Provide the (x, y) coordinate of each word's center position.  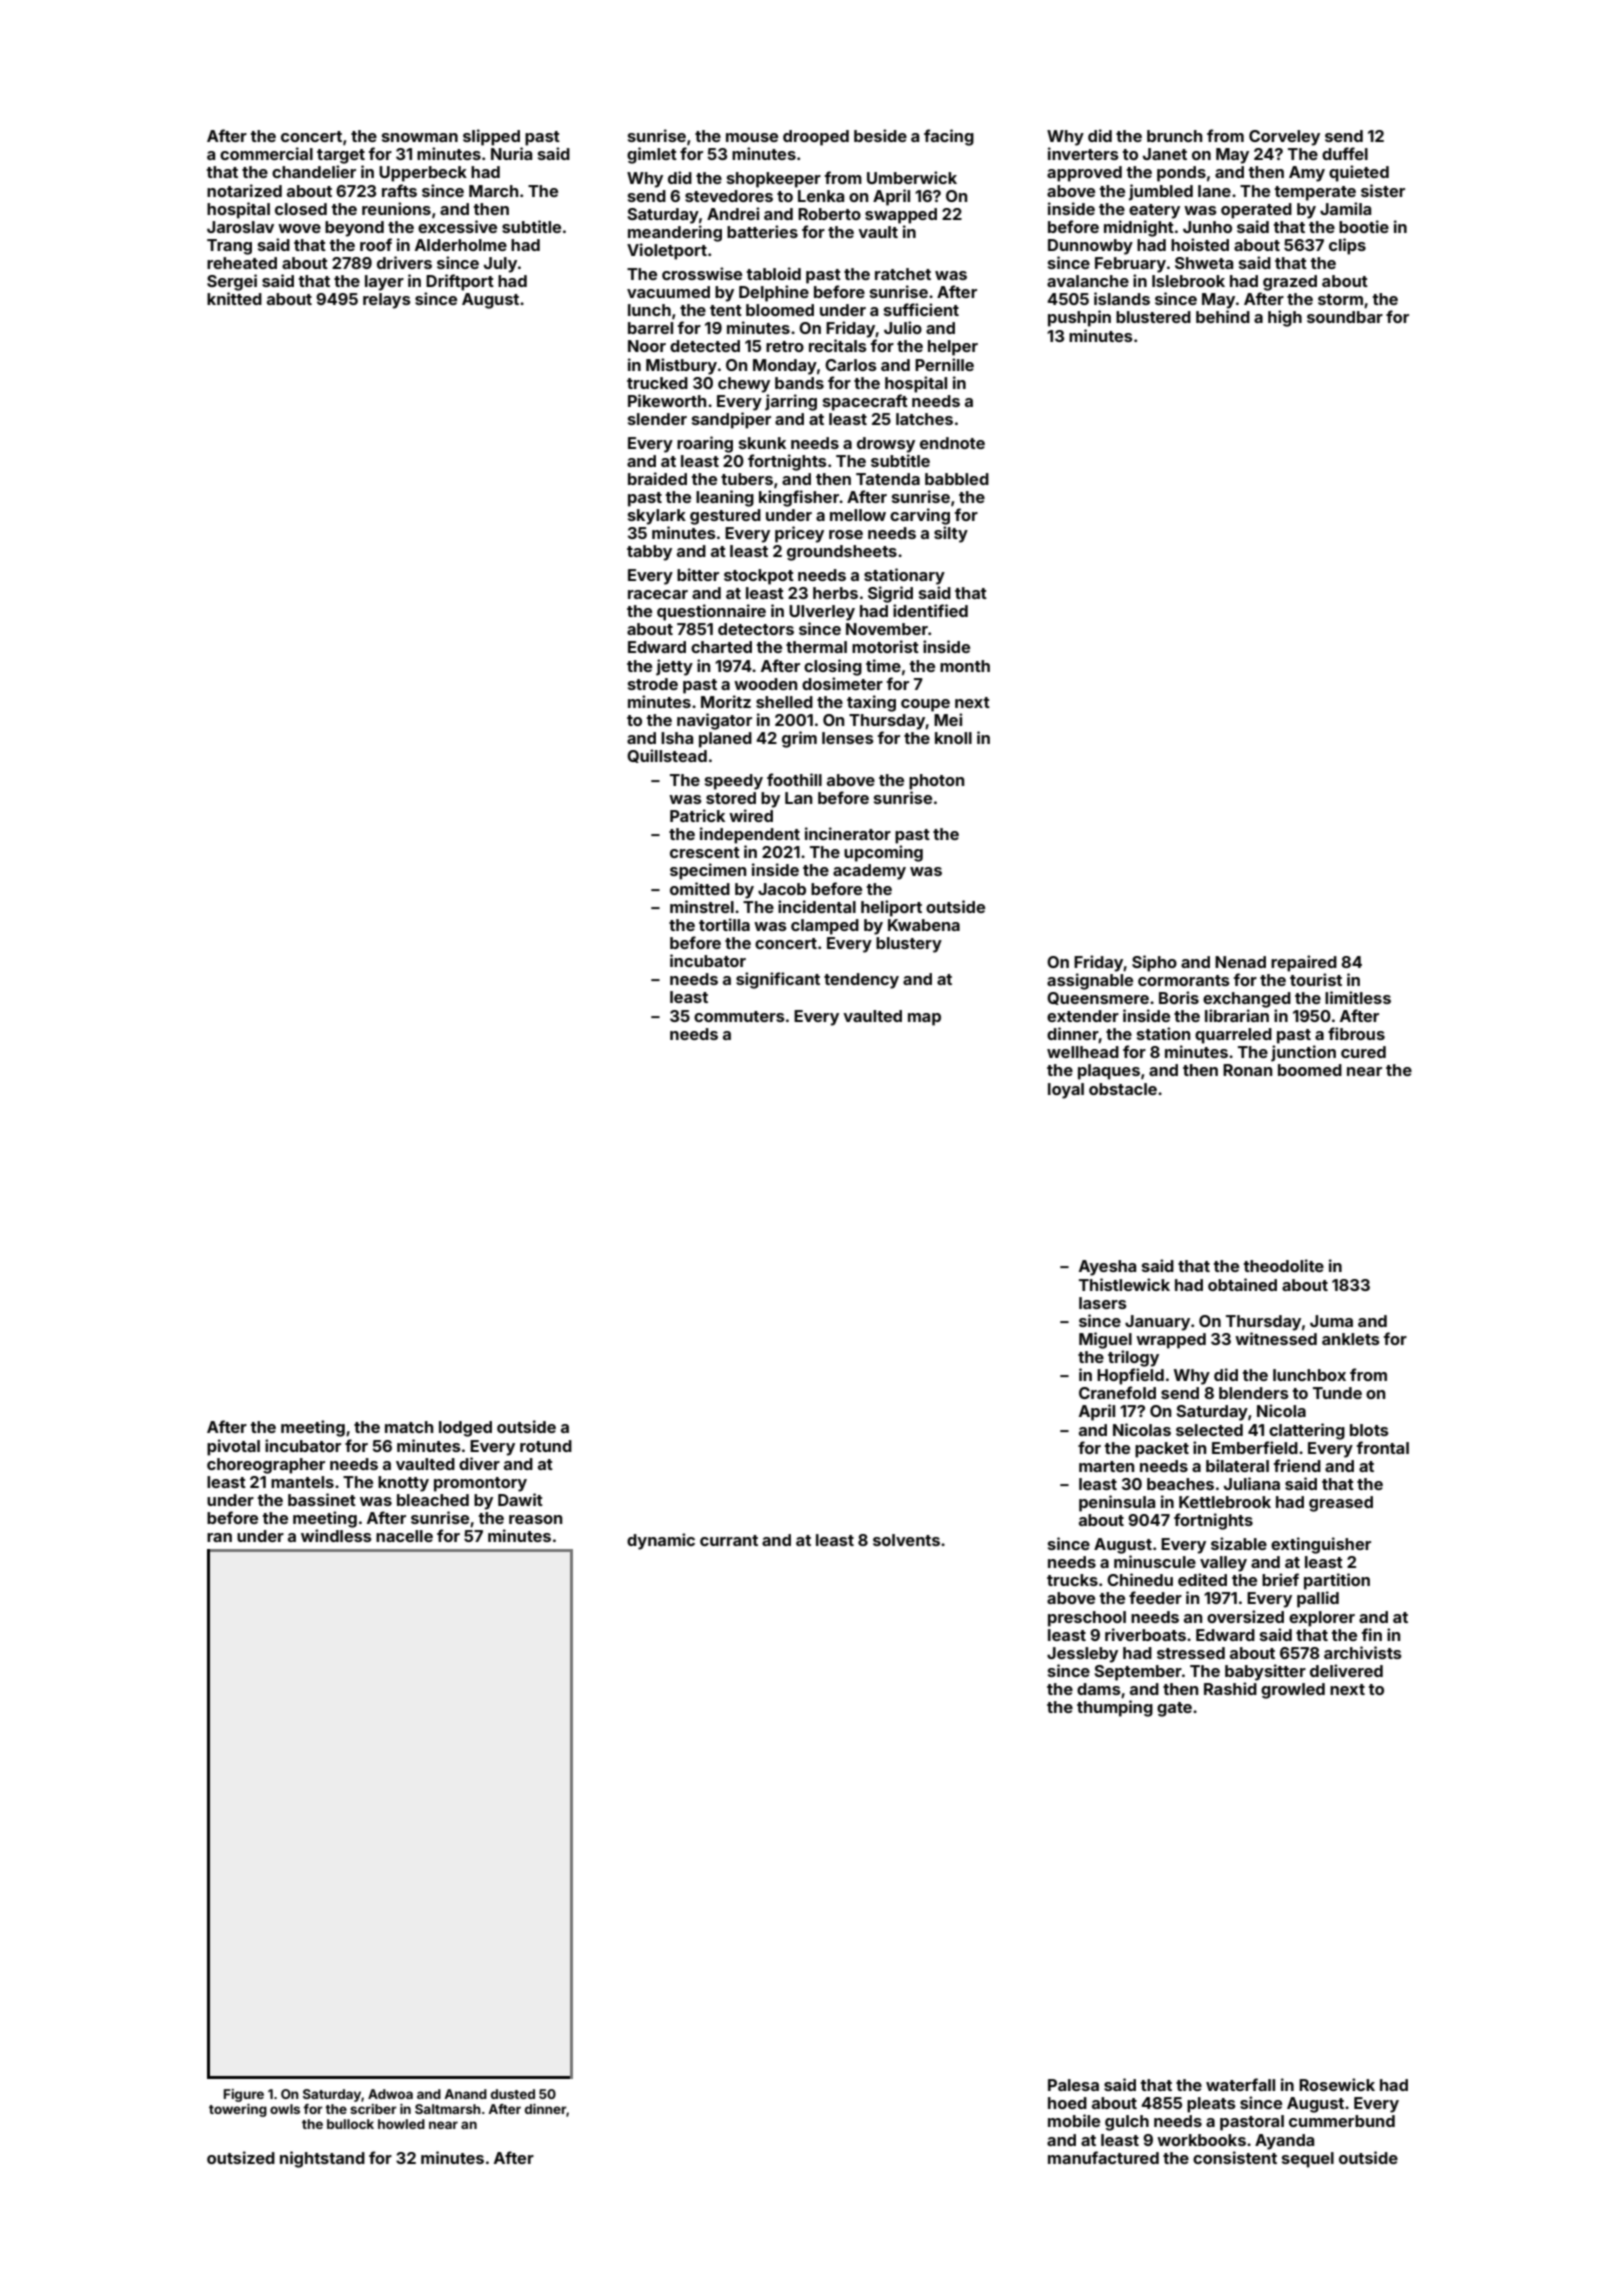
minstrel (702, 906)
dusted (513, 2094)
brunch (1174, 136)
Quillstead (667, 756)
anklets (1351, 1339)
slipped (491, 137)
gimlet (652, 155)
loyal (1066, 1091)
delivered (1346, 1670)
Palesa (1073, 2085)
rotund (546, 1446)
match (409, 1427)
